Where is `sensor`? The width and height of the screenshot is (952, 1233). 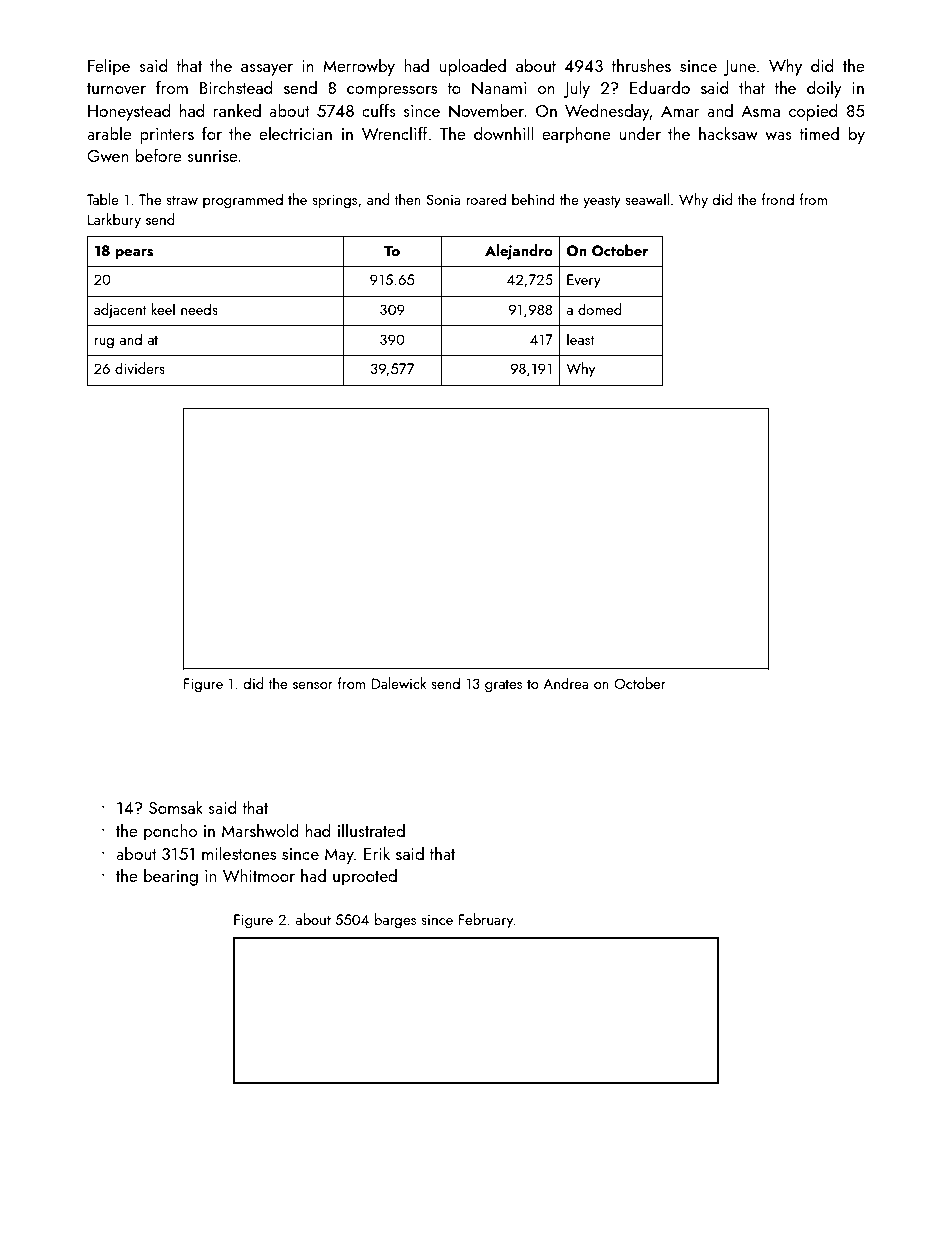
sensor is located at coordinates (313, 685).
